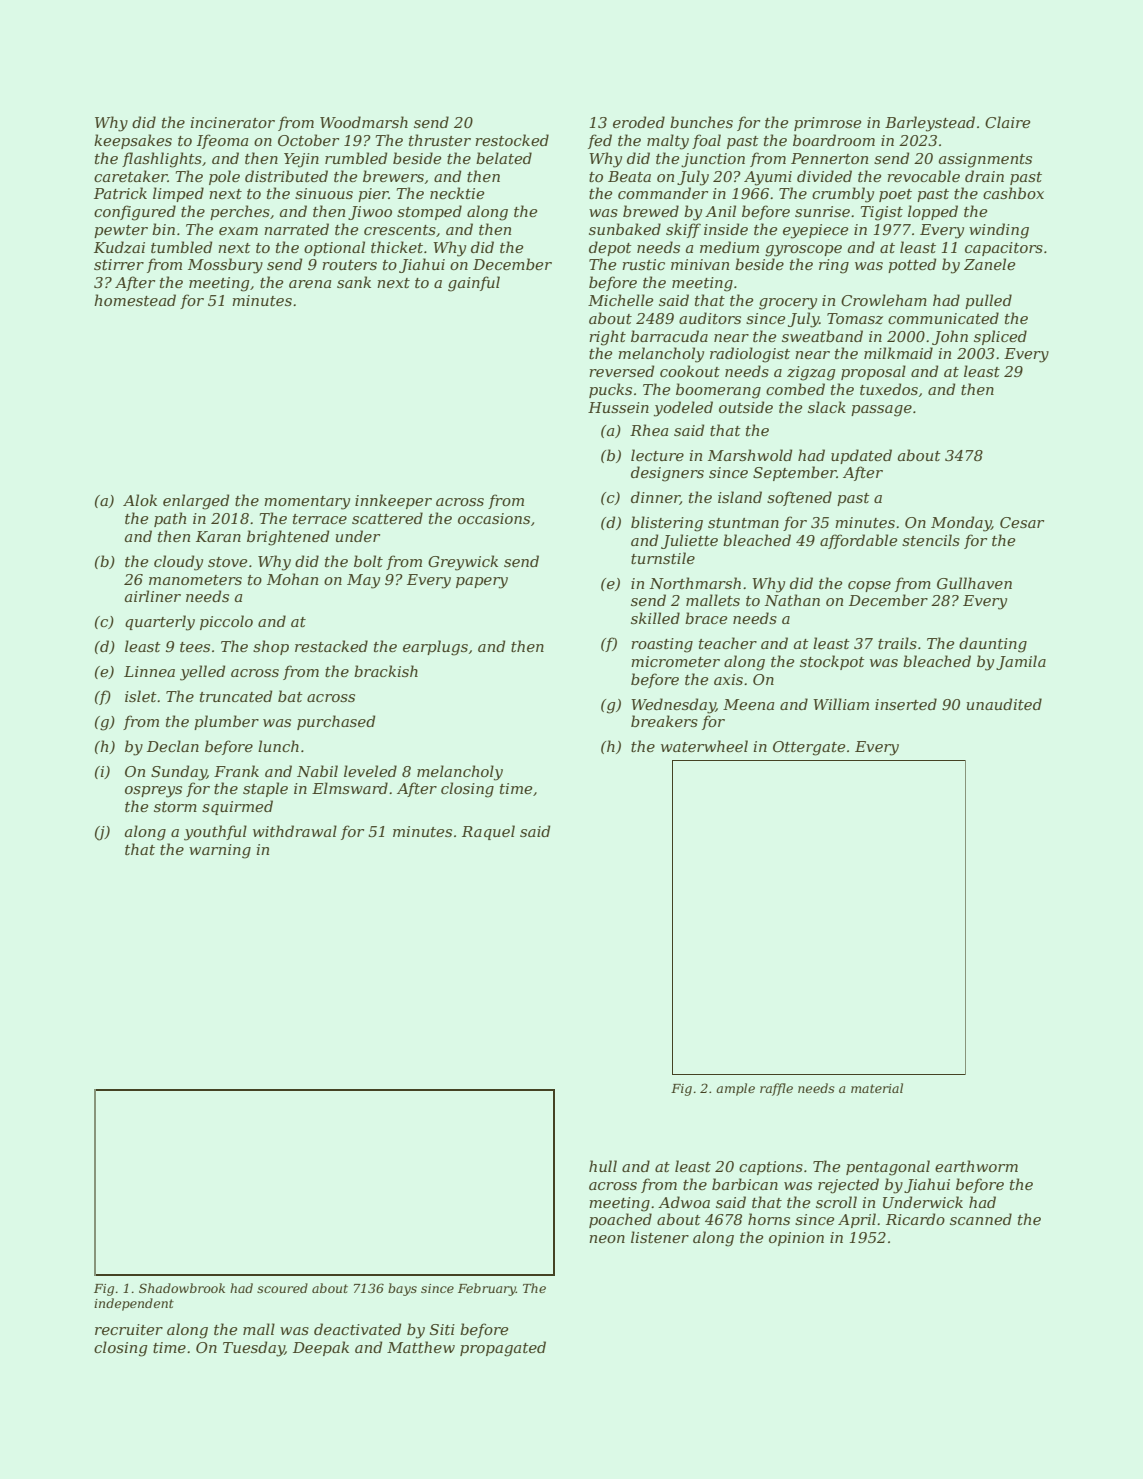  Describe the element at coordinates (254, 1349) in the screenshot. I see `Tuesday` at that location.
